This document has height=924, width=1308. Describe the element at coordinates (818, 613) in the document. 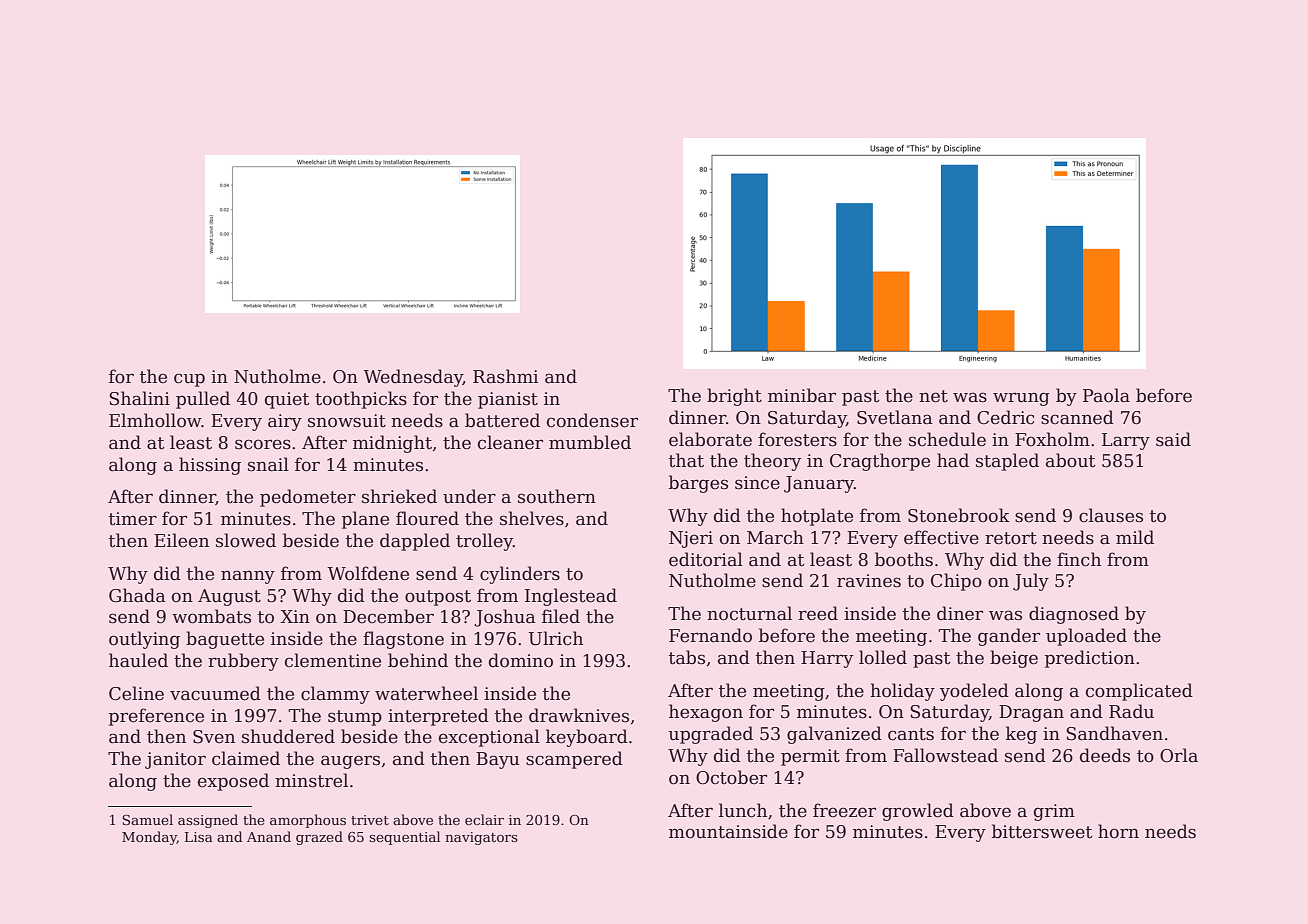

I see `reed` at that location.
